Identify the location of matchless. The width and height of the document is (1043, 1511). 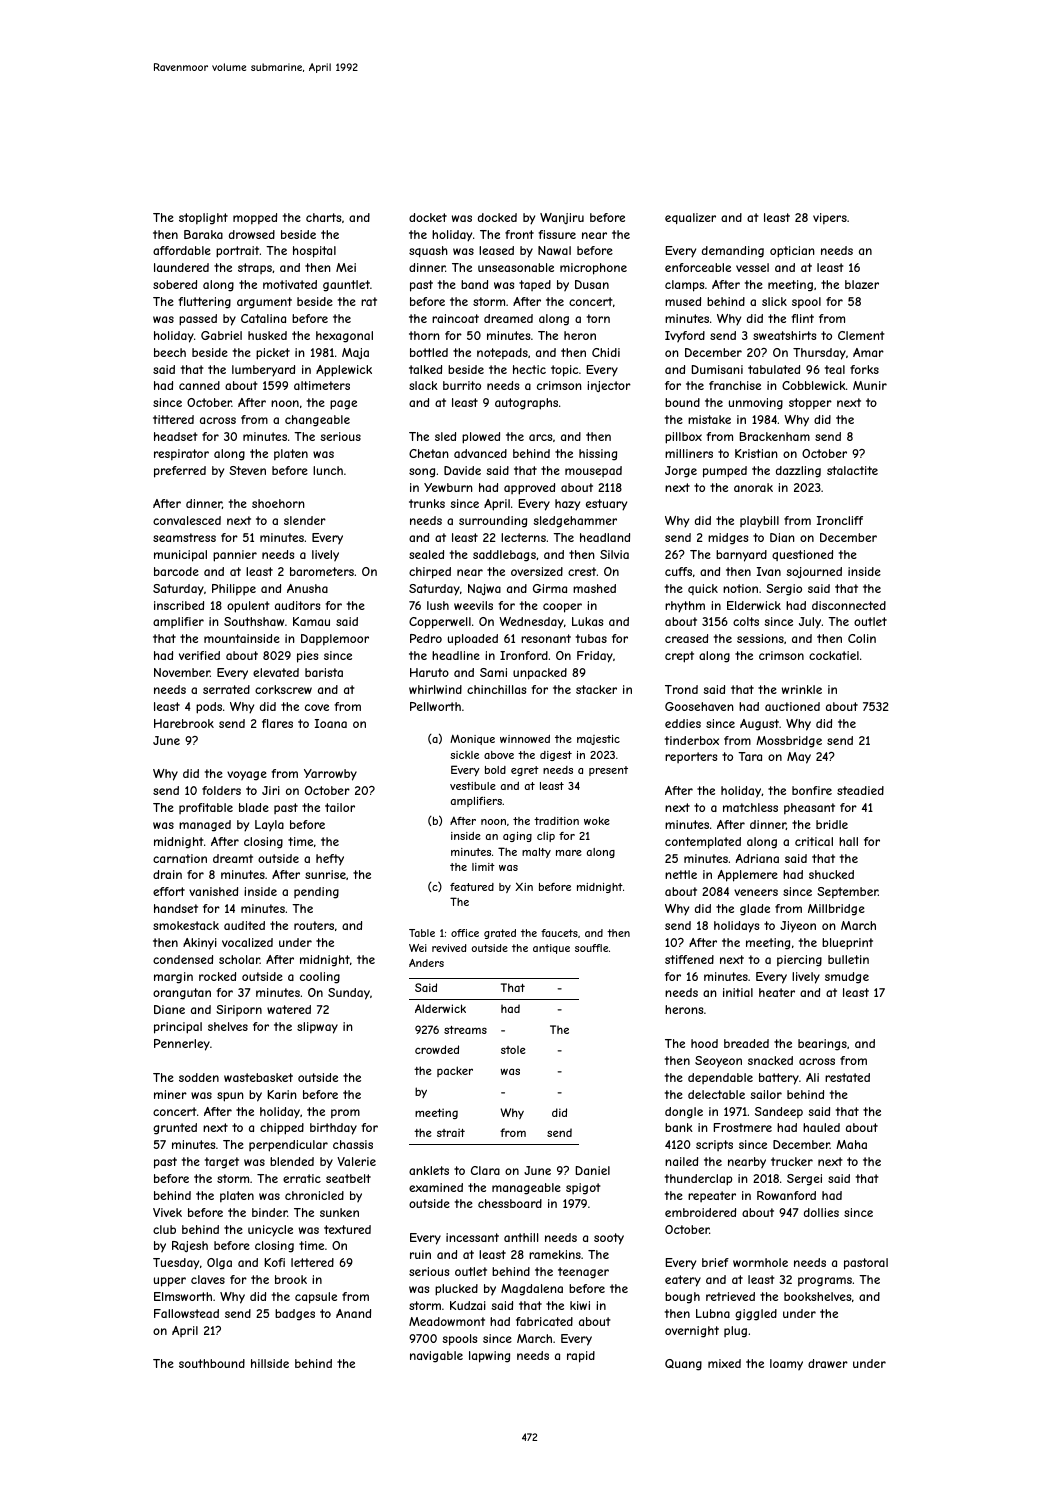
(750, 807).
